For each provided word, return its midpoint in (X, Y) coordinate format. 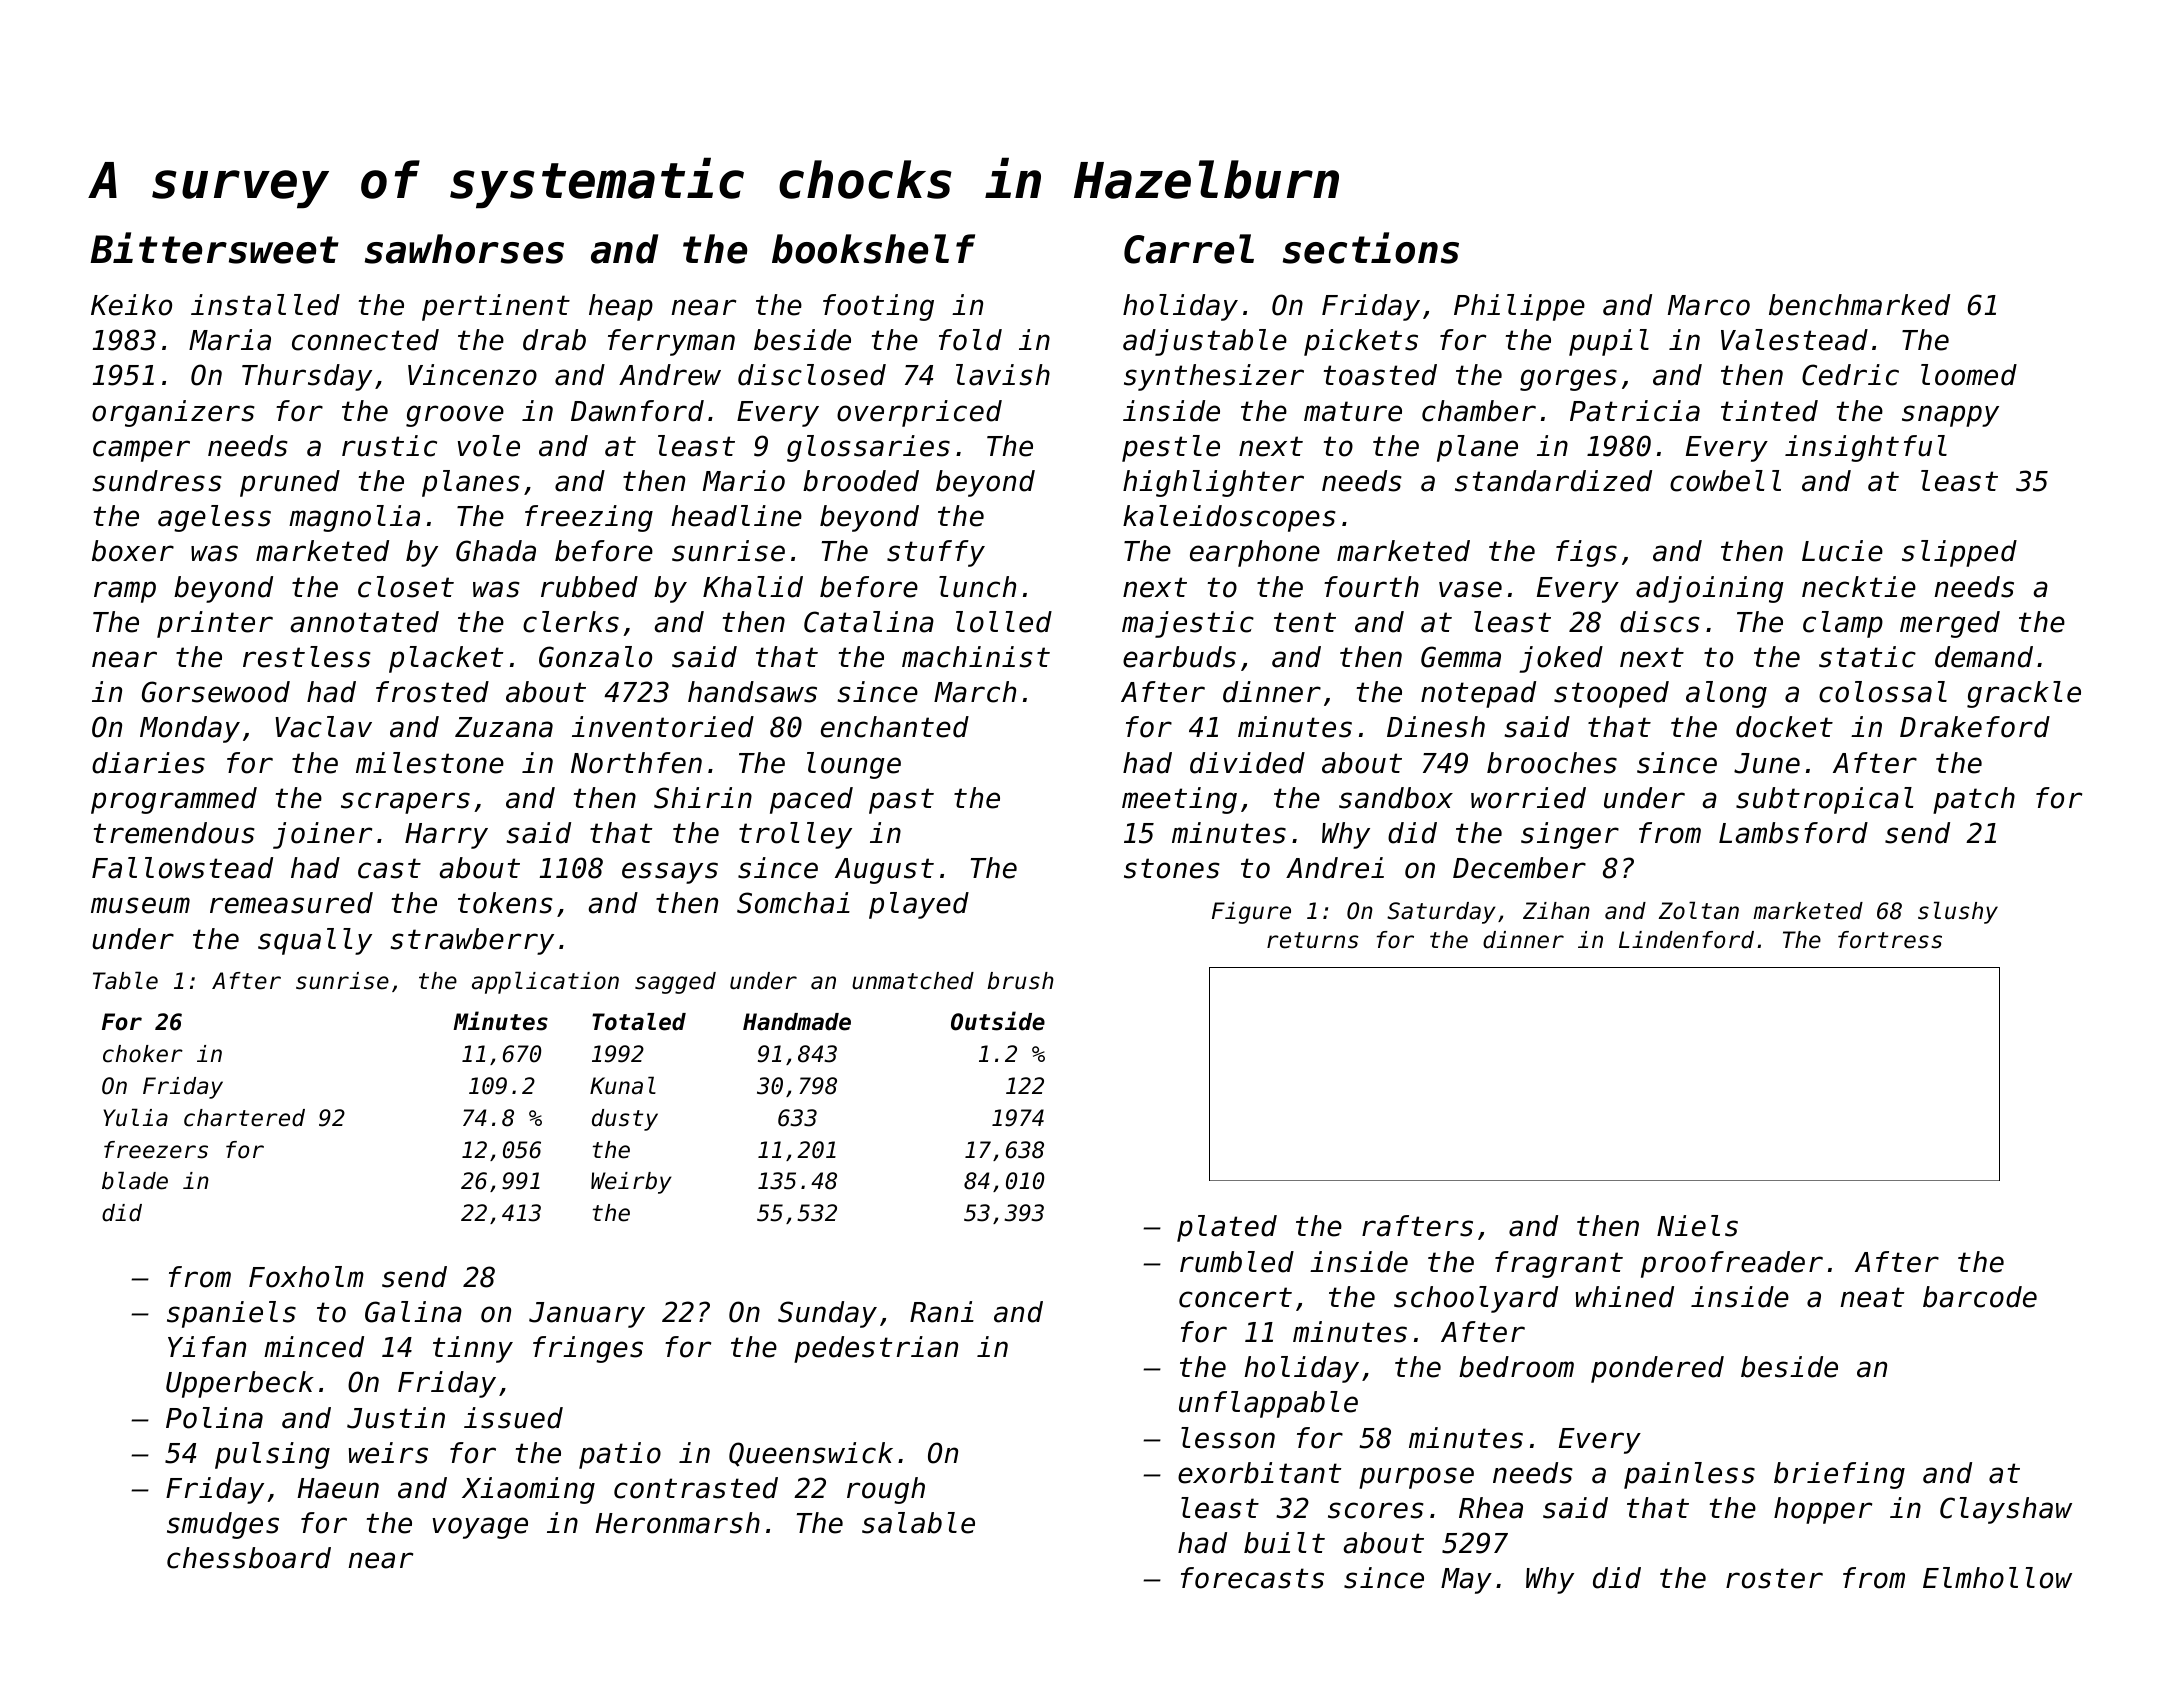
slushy (1958, 912)
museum (140, 905)
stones (1172, 868)
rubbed (589, 587)
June (1767, 763)
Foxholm (306, 1277)
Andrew (670, 375)
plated (1227, 1228)
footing (878, 307)
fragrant (1559, 1264)
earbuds (1179, 657)
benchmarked (1859, 305)
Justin (396, 1418)
